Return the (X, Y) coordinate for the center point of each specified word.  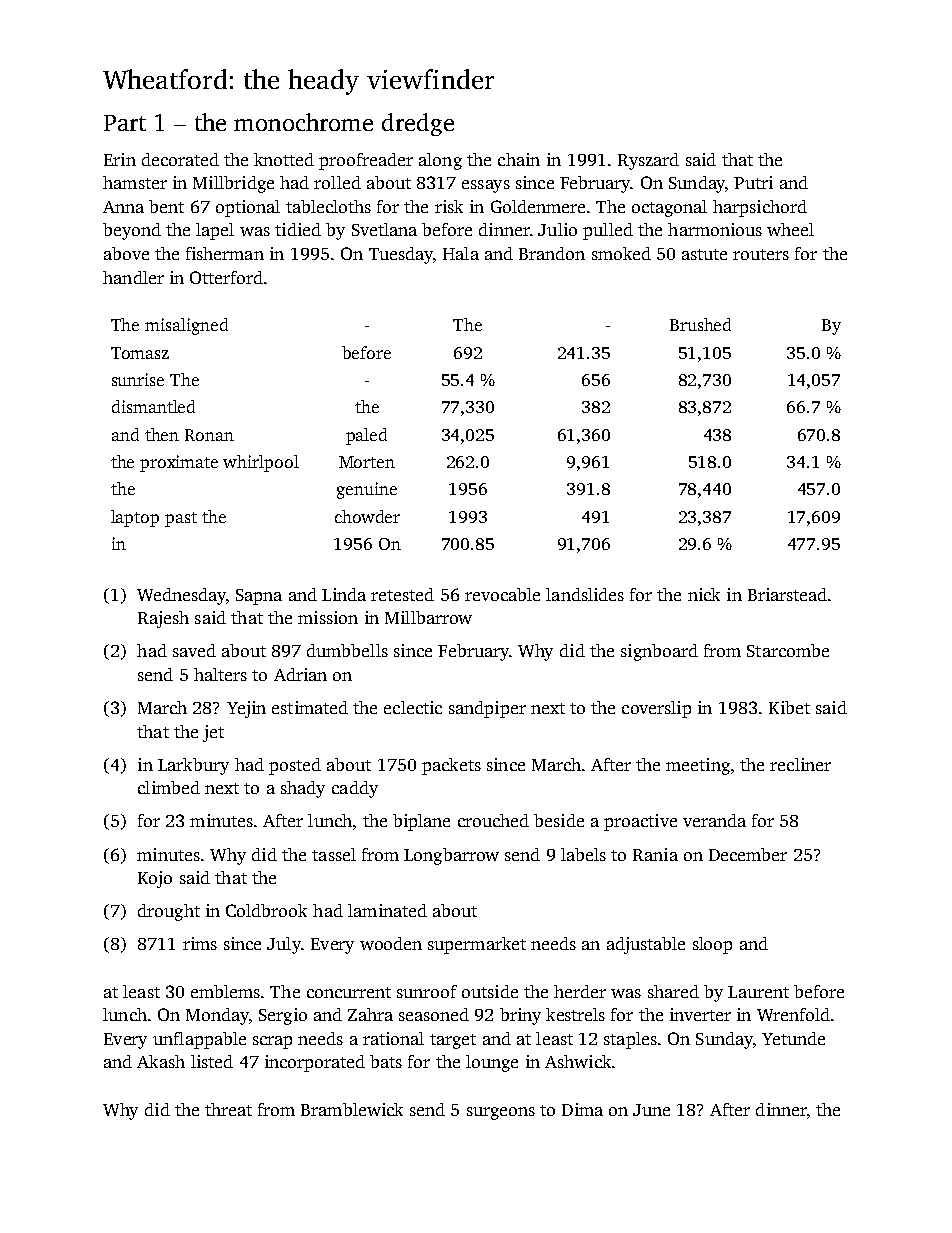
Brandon (552, 253)
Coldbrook (266, 910)
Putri (753, 182)
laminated (387, 910)
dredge (418, 124)
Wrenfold (793, 1014)
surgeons (501, 1113)
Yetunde (793, 1038)
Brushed (700, 324)
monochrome (303, 122)
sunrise (138, 379)
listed (212, 1061)
